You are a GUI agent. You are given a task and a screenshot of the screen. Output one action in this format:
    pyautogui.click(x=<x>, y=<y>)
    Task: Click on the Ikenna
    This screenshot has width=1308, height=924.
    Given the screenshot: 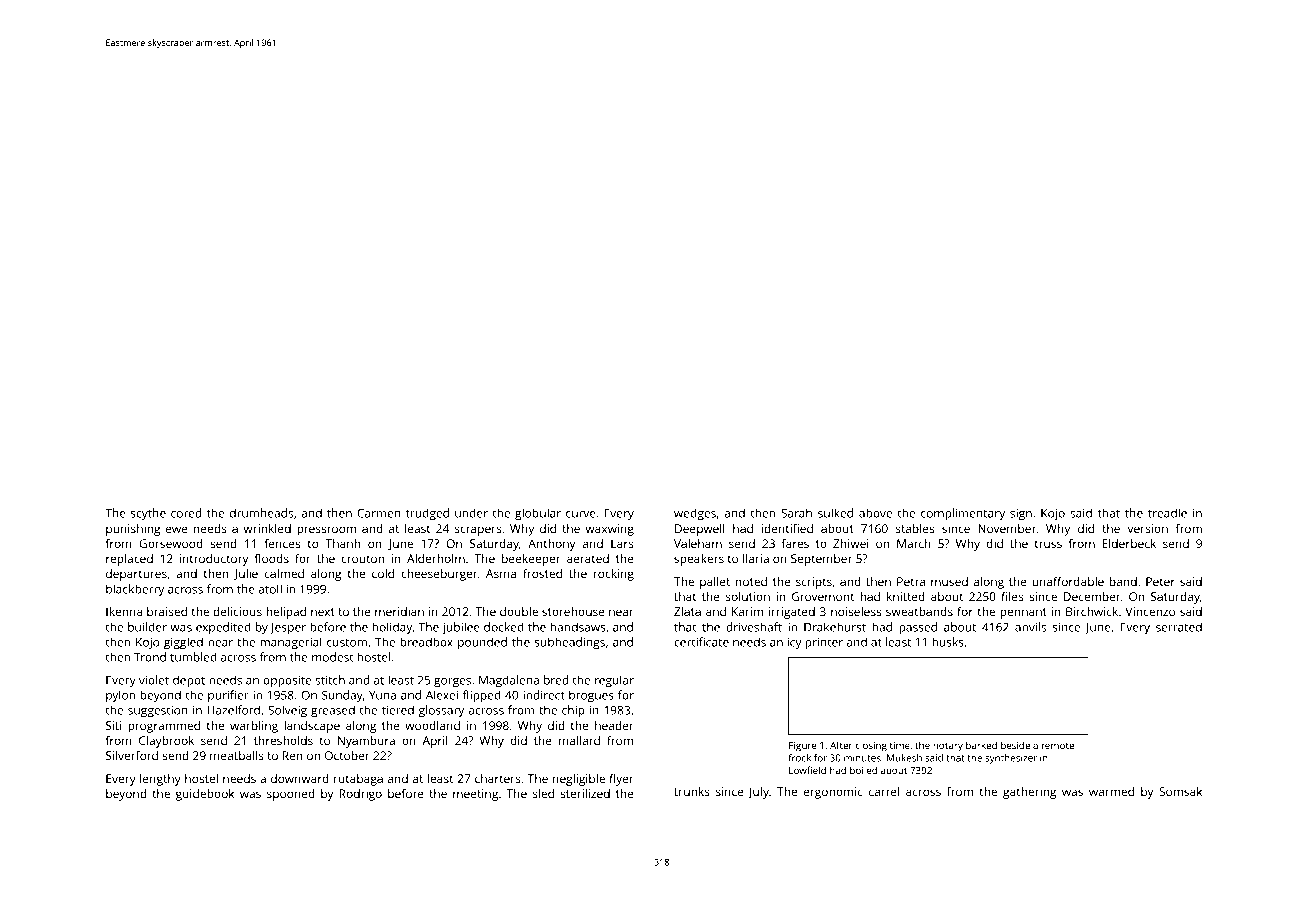 What is the action you would take?
    pyautogui.click(x=124, y=611)
